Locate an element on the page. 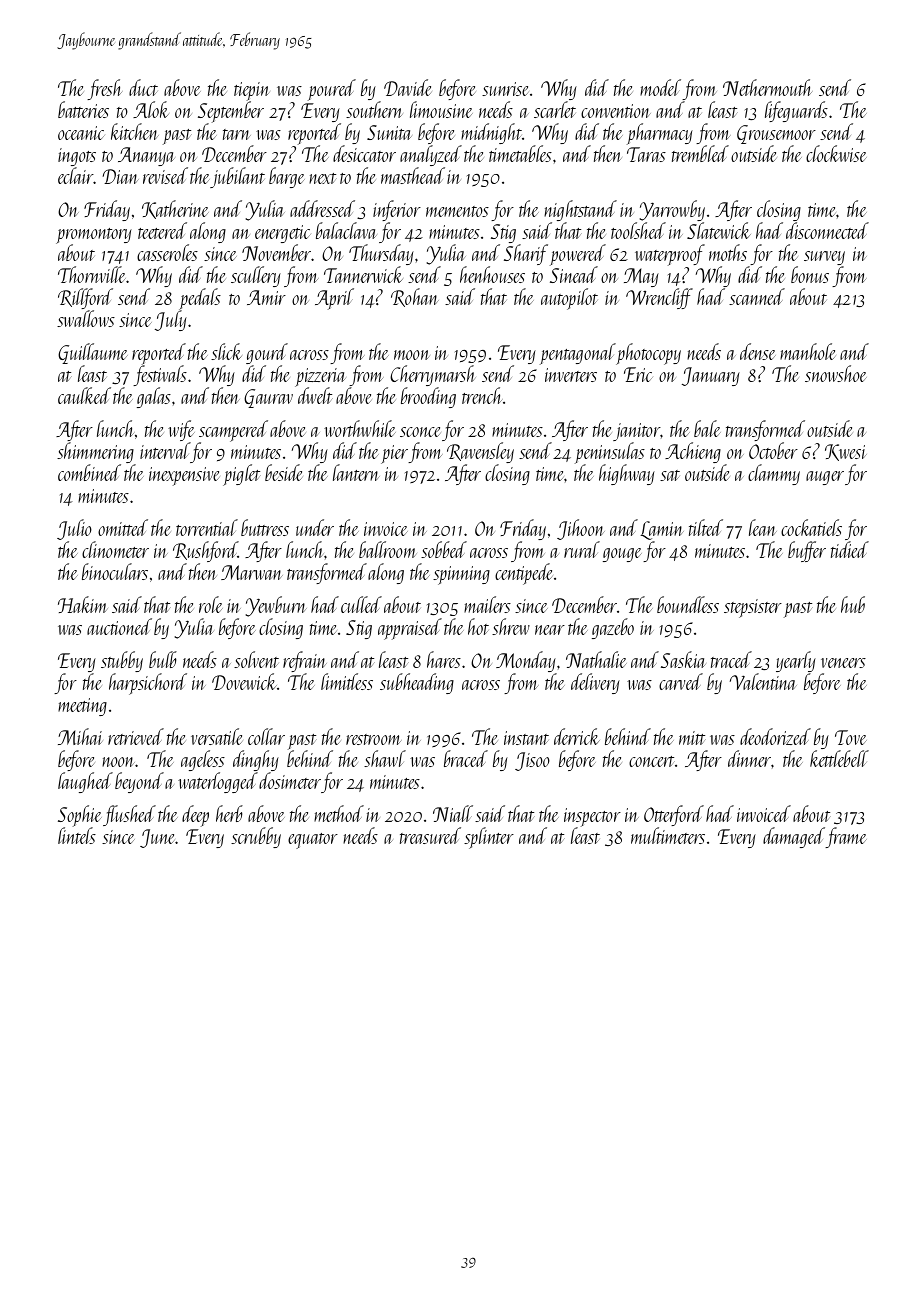 The image size is (924, 1314). veneers is located at coordinates (843, 663).
